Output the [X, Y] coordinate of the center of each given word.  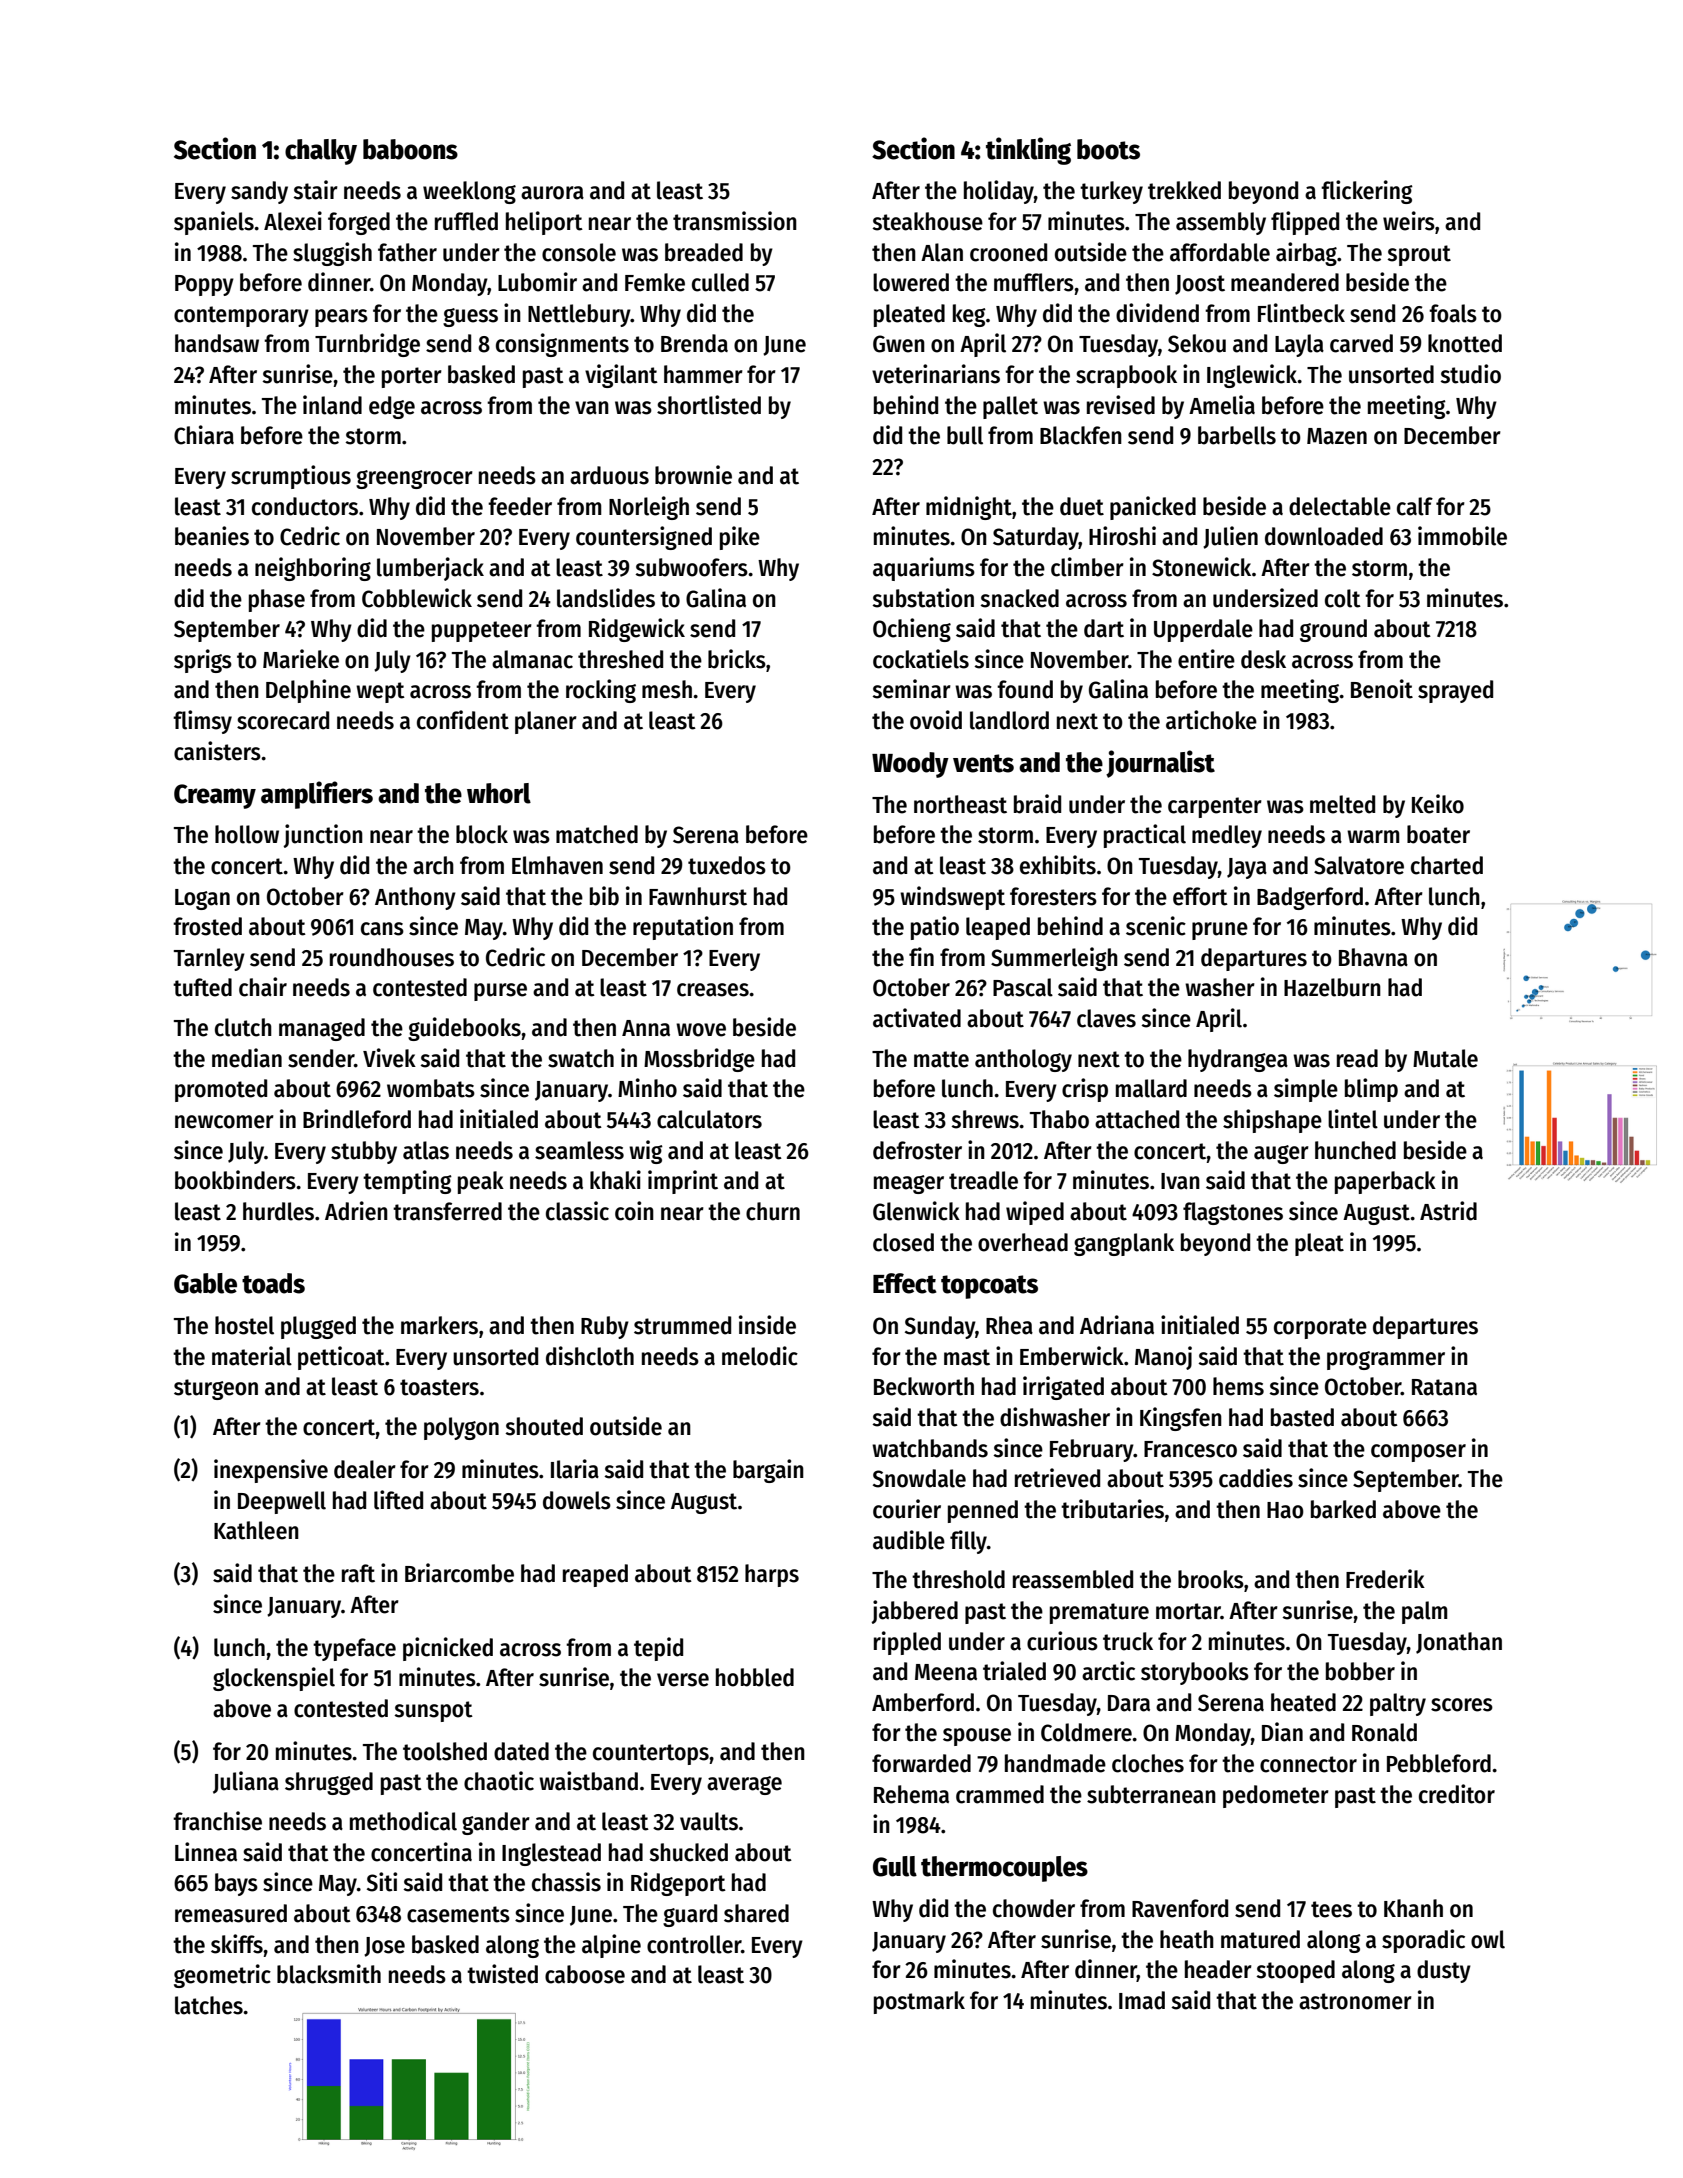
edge [392, 407]
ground [1333, 630]
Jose [384, 1947]
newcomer [224, 1122]
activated [917, 1018]
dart [1104, 628]
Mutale [1445, 1058]
